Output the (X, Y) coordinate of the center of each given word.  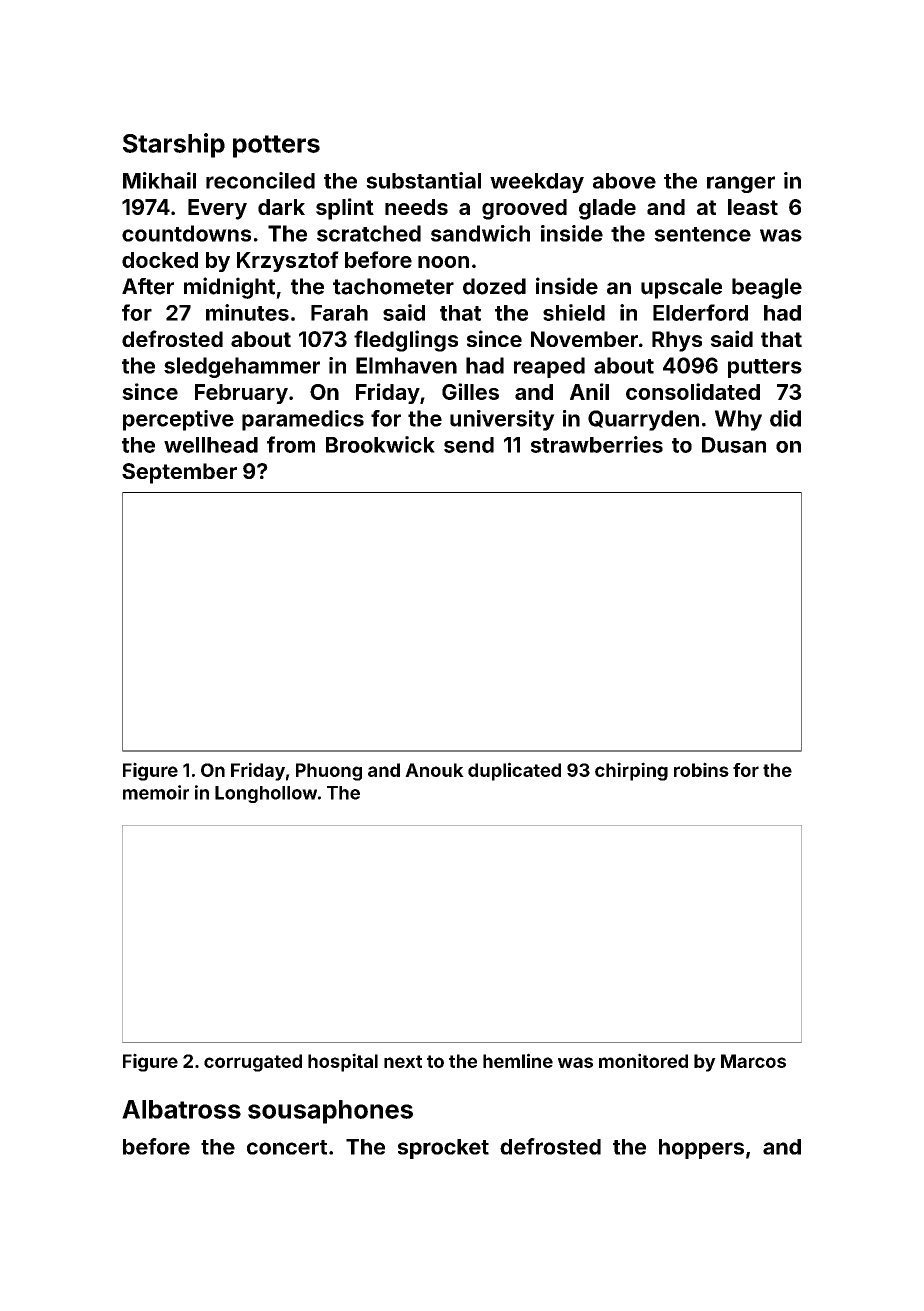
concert (287, 1147)
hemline (518, 1060)
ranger (741, 184)
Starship (174, 145)
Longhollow (266, 794)
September (179, 473)
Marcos (753, 1061)
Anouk (434, 770)
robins (701, 769)
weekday (537, 183)
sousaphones (330, 1112)
